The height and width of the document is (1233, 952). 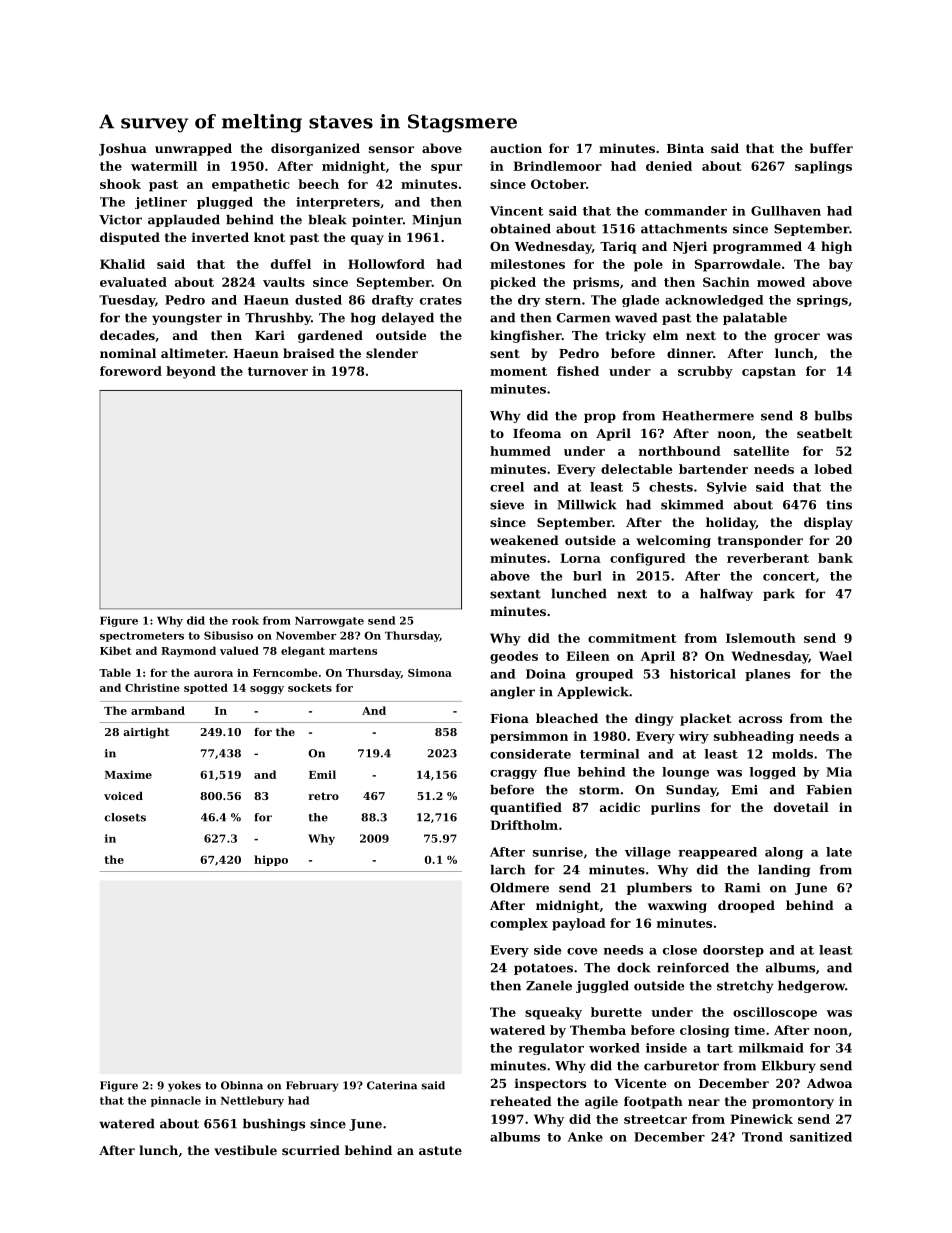 I want to click on retro, so click(x=323, y=796).
